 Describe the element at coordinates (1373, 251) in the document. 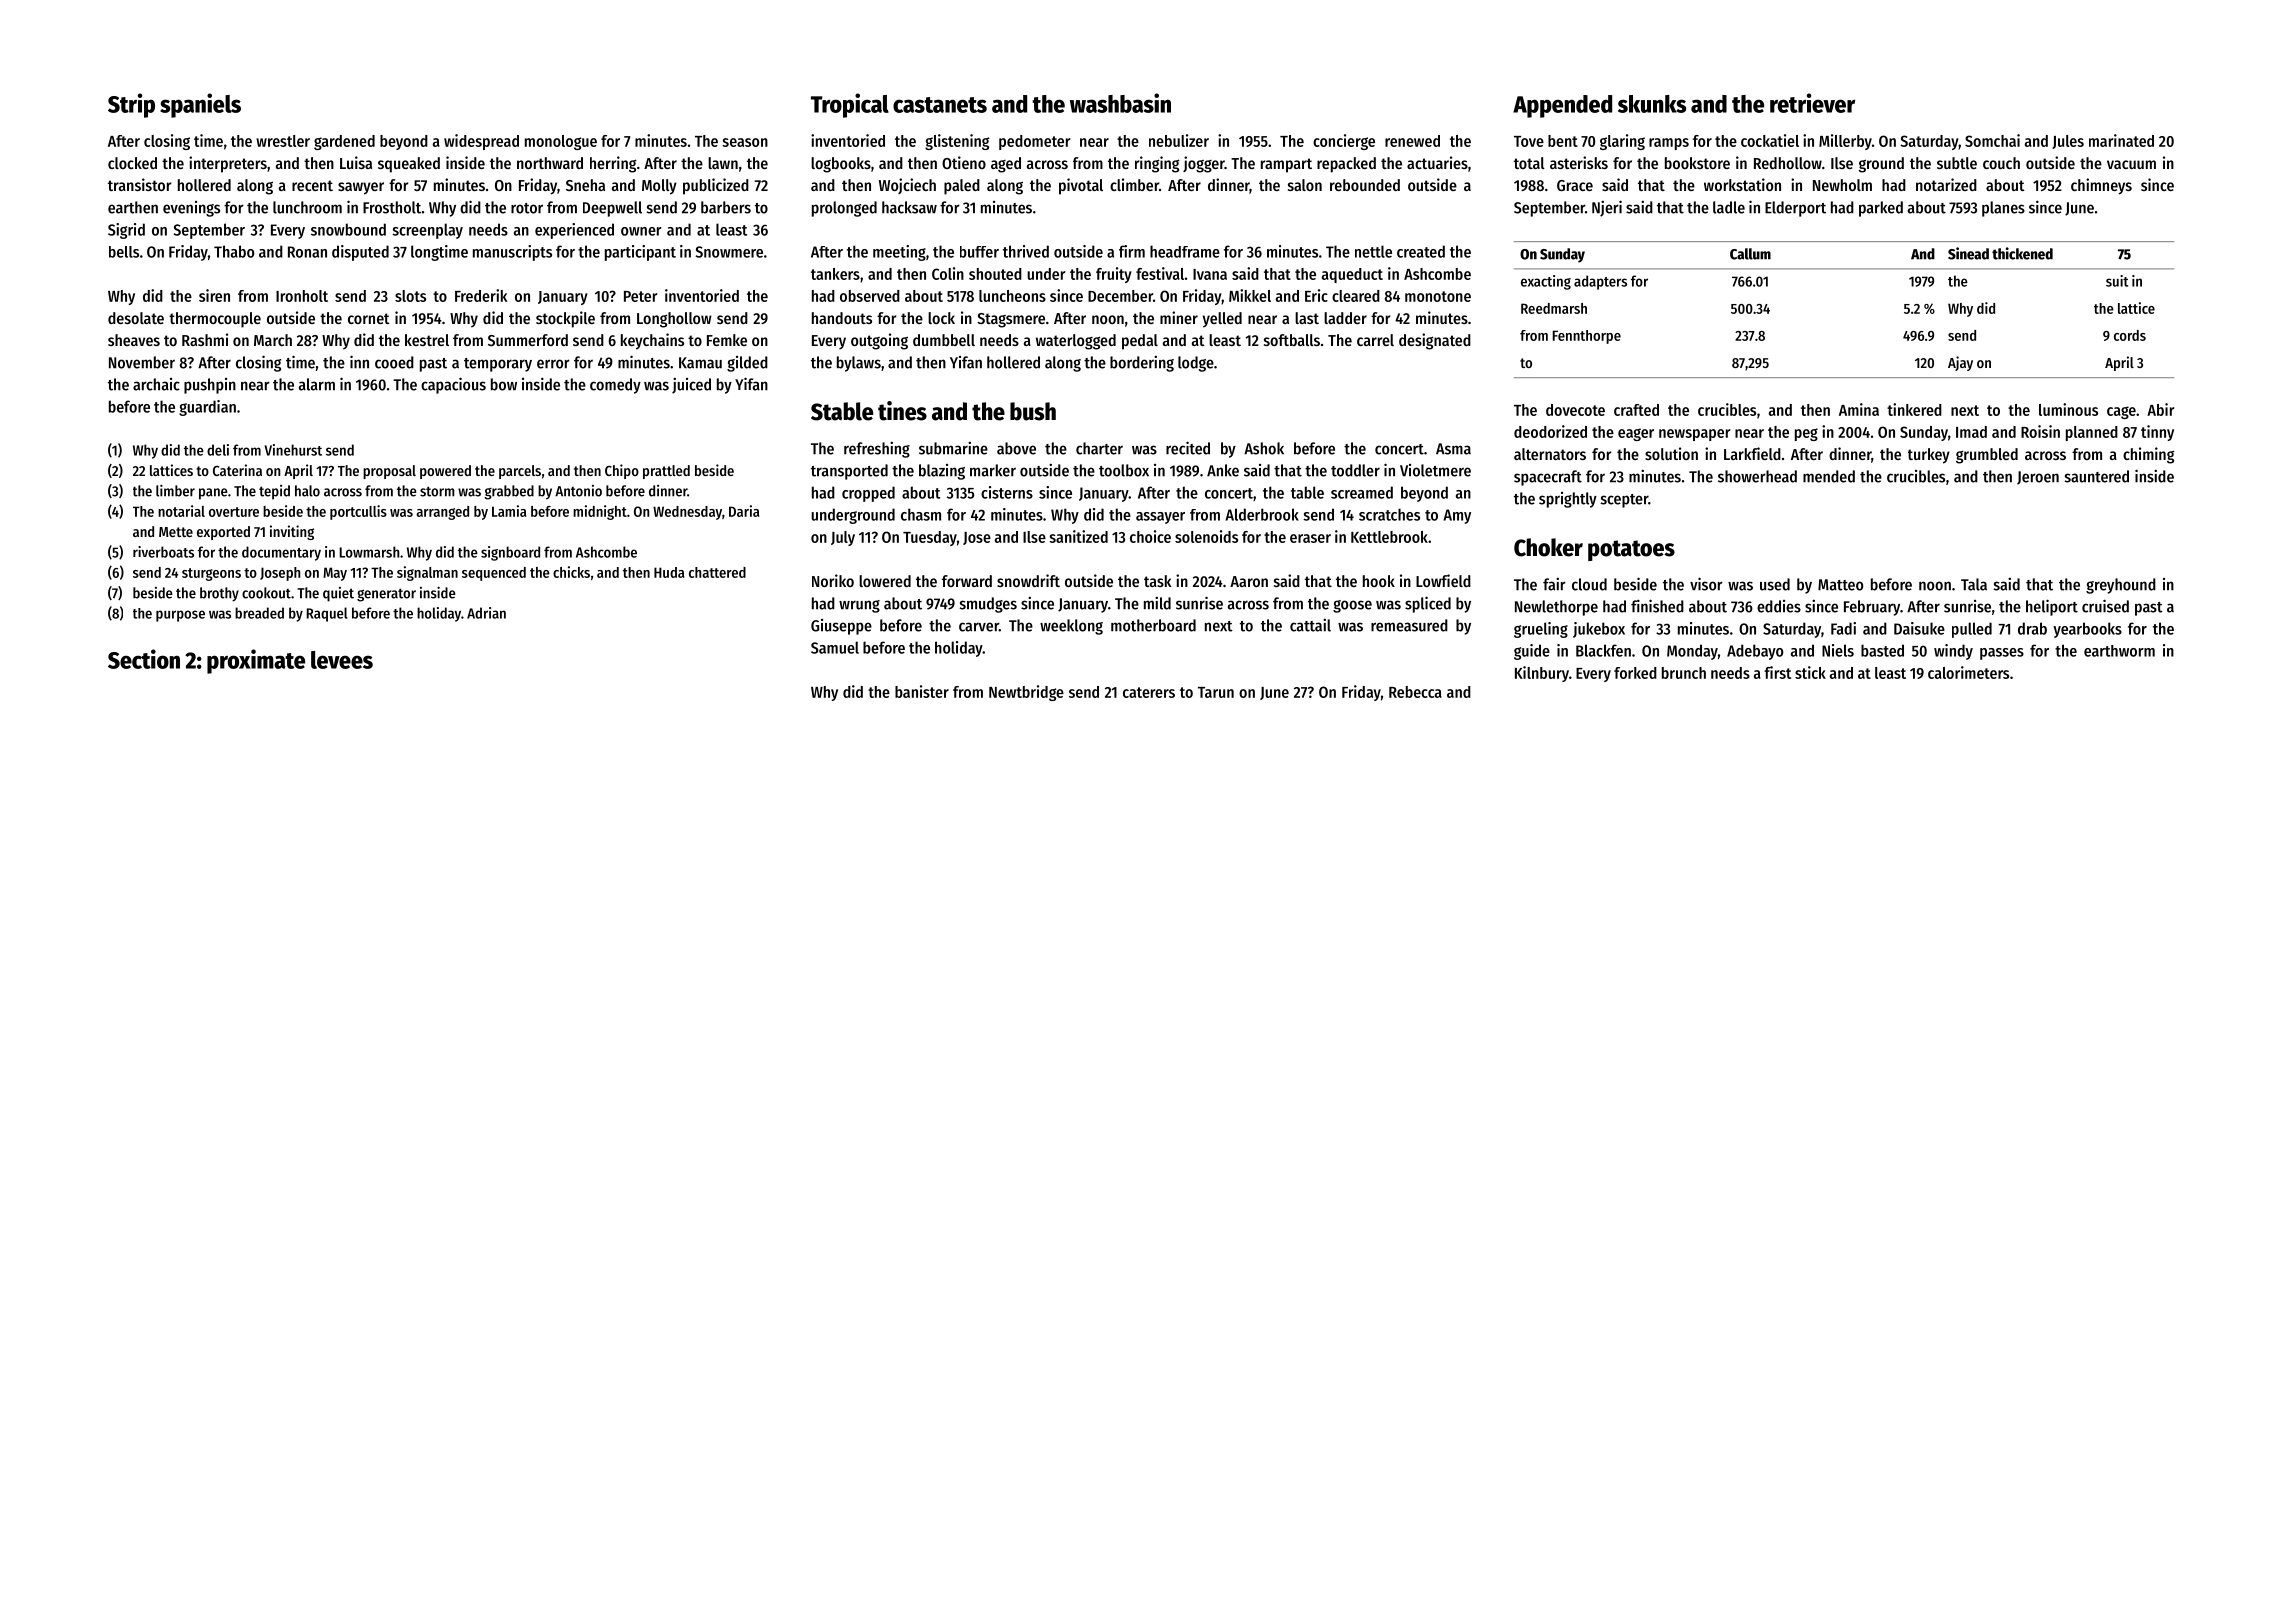

I see `nettle` at that location.
